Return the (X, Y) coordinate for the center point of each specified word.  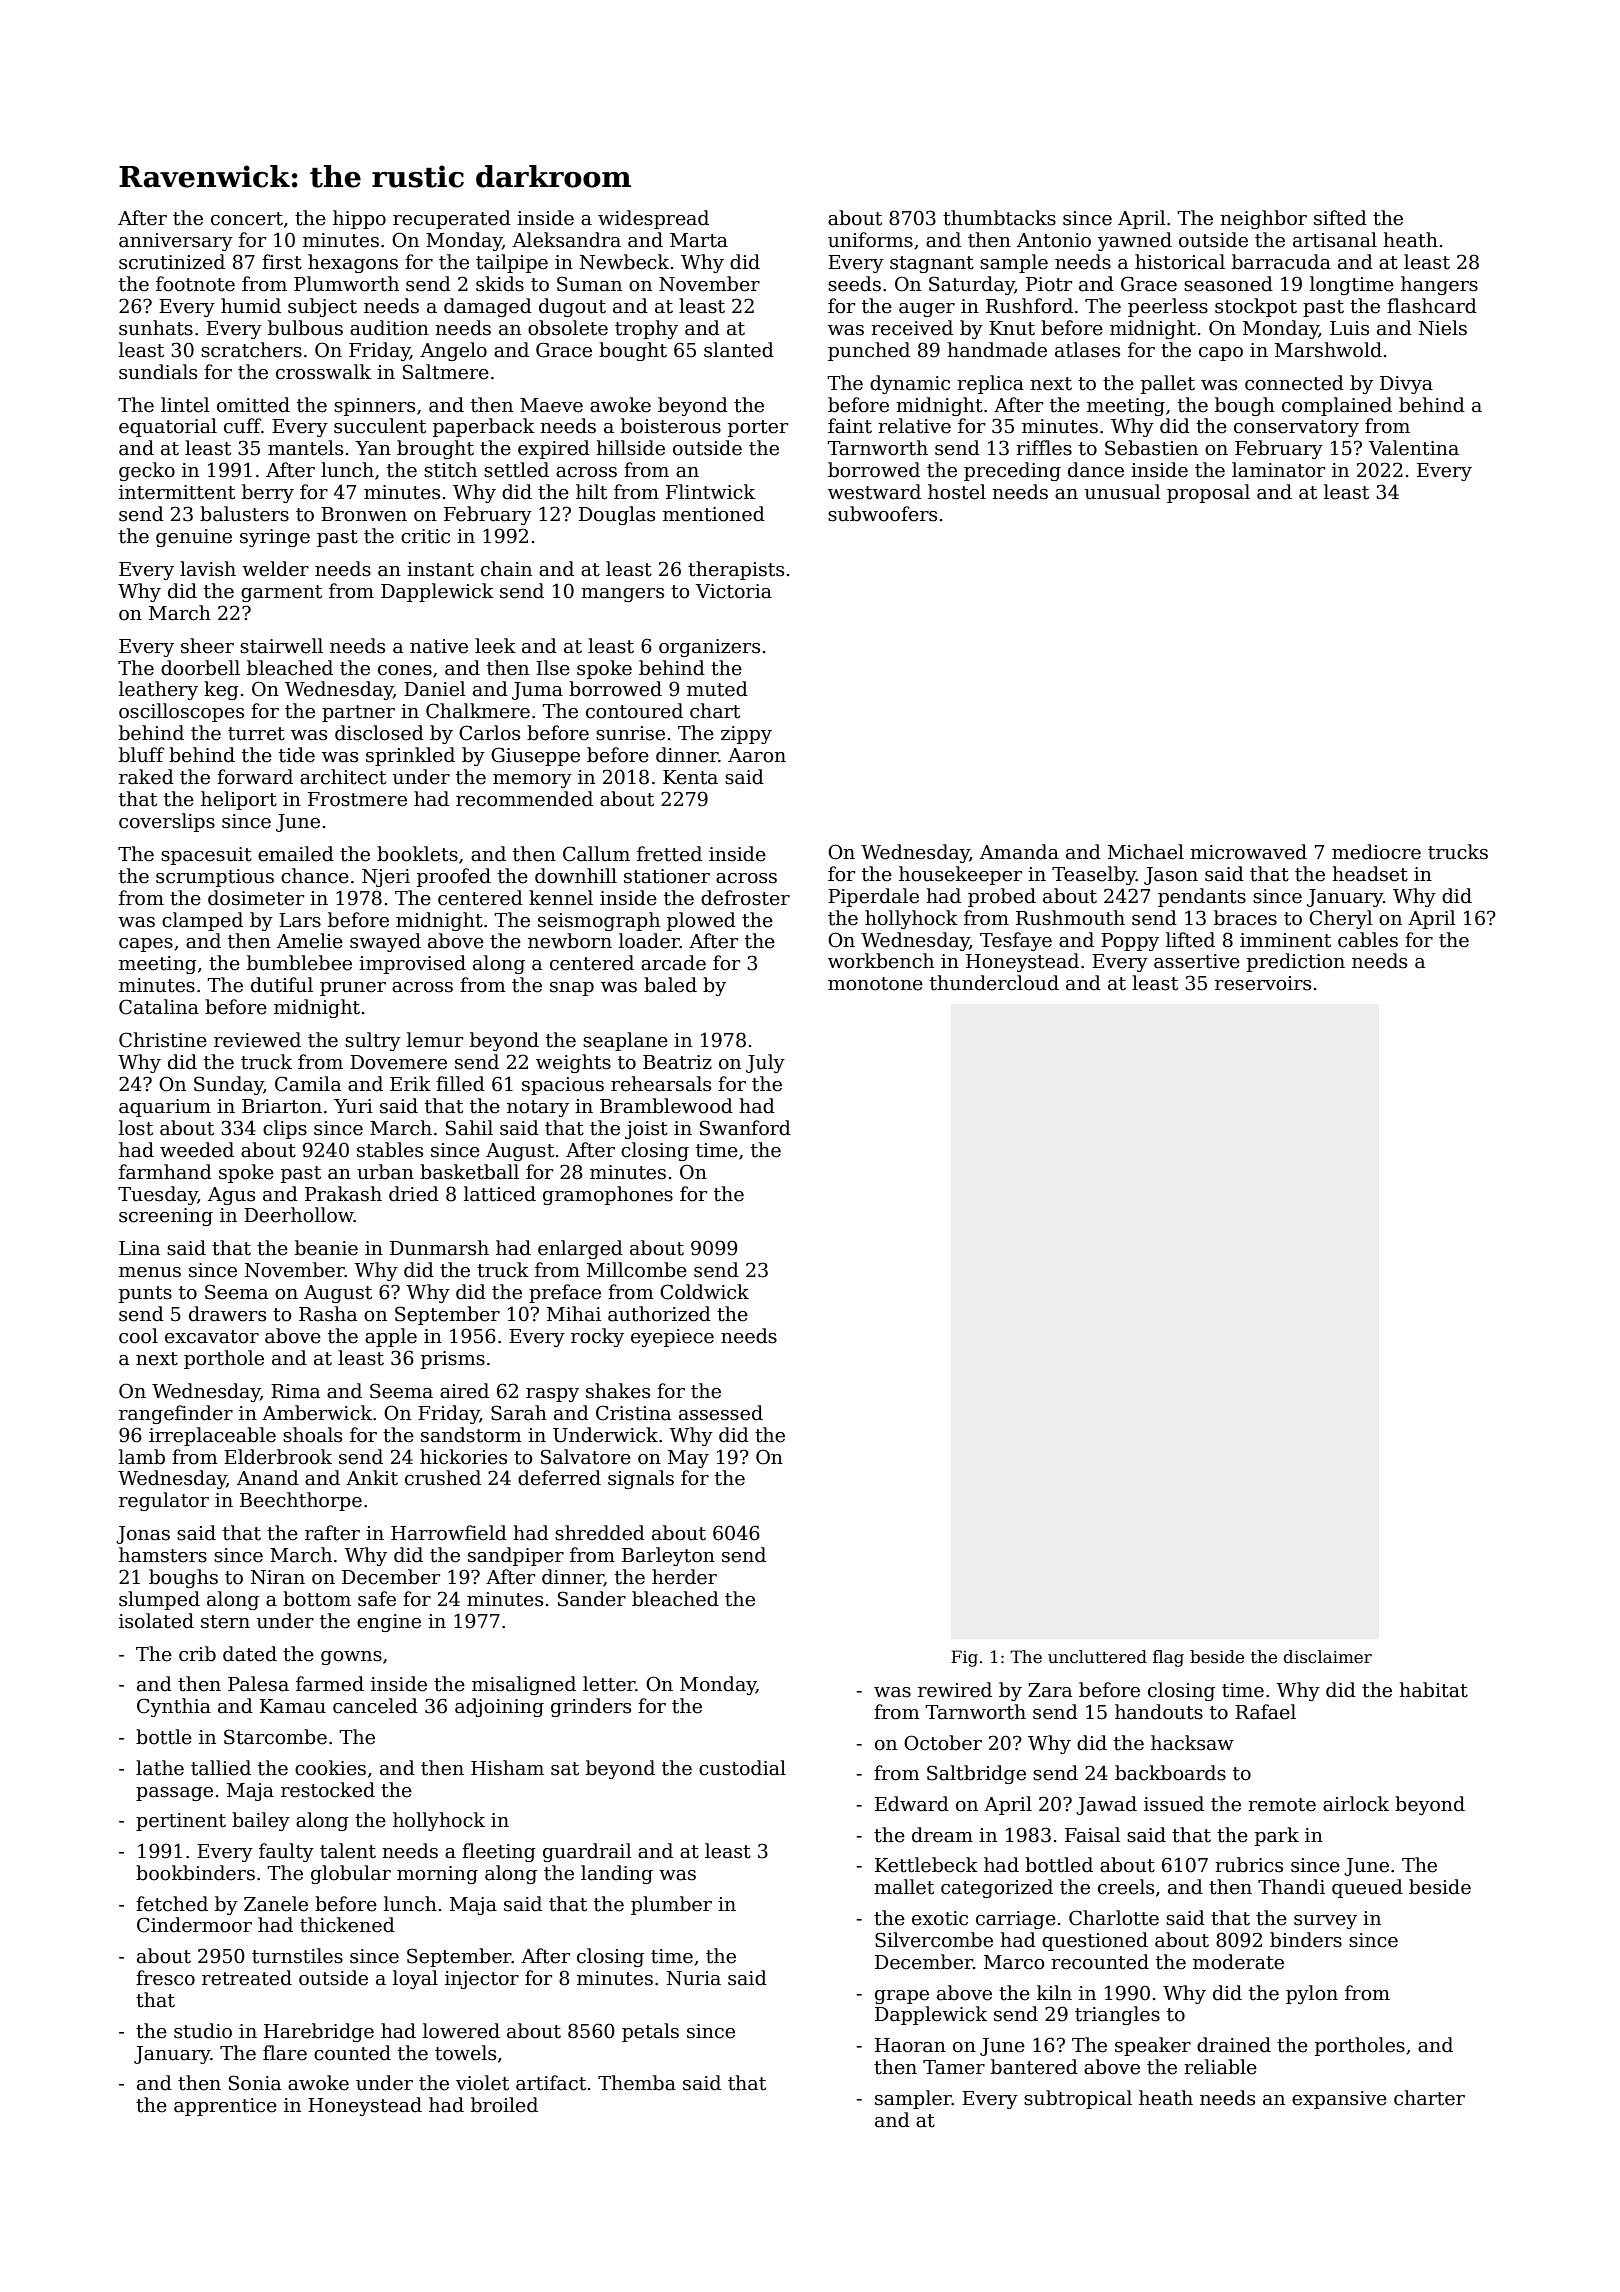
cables (1368, 940)
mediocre (1376, 852)
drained (1234, 2045)
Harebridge (319, 2032)
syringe (275, 538)
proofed (454, 877)
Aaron (757, 755)
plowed (701, 921)
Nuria (694, 1978)
